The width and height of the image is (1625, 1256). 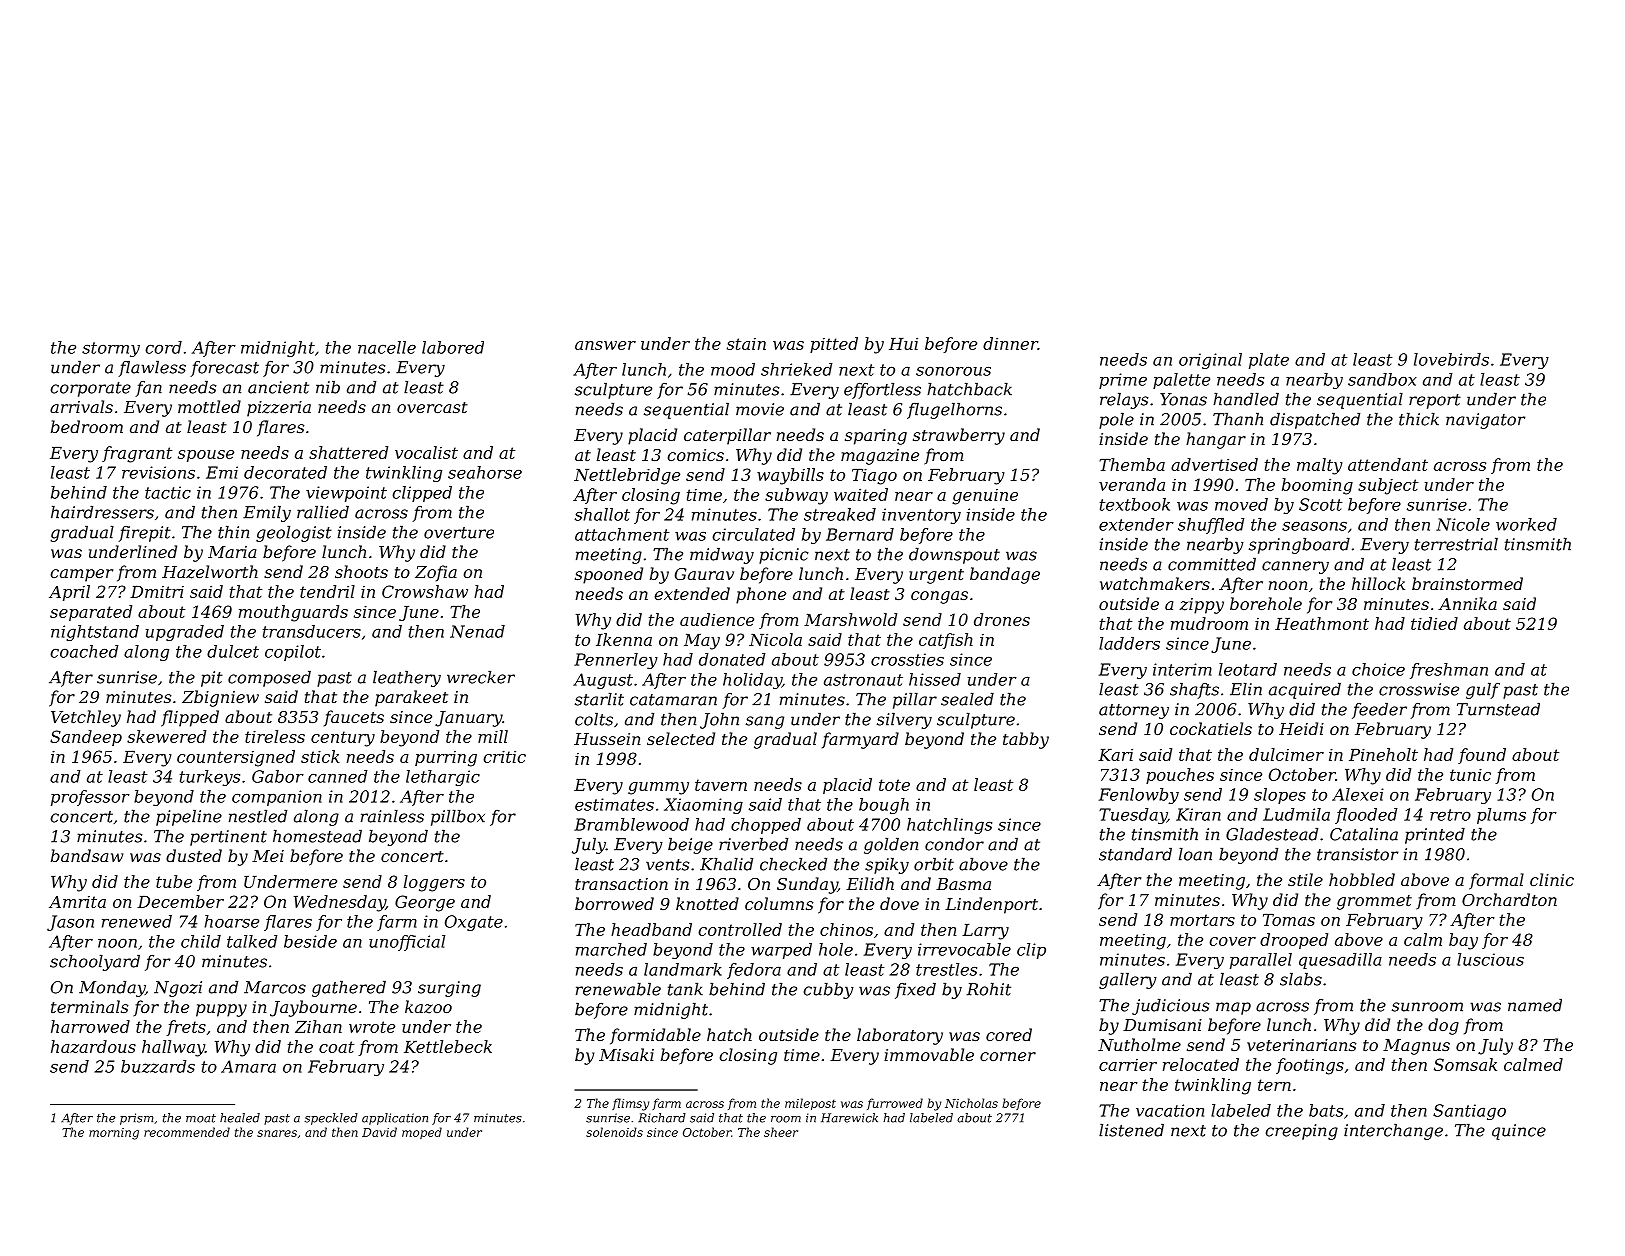 What do you see at coordinates (1216, 440) in the image?
I see `hangar` at bounding box center [1216, 440].
